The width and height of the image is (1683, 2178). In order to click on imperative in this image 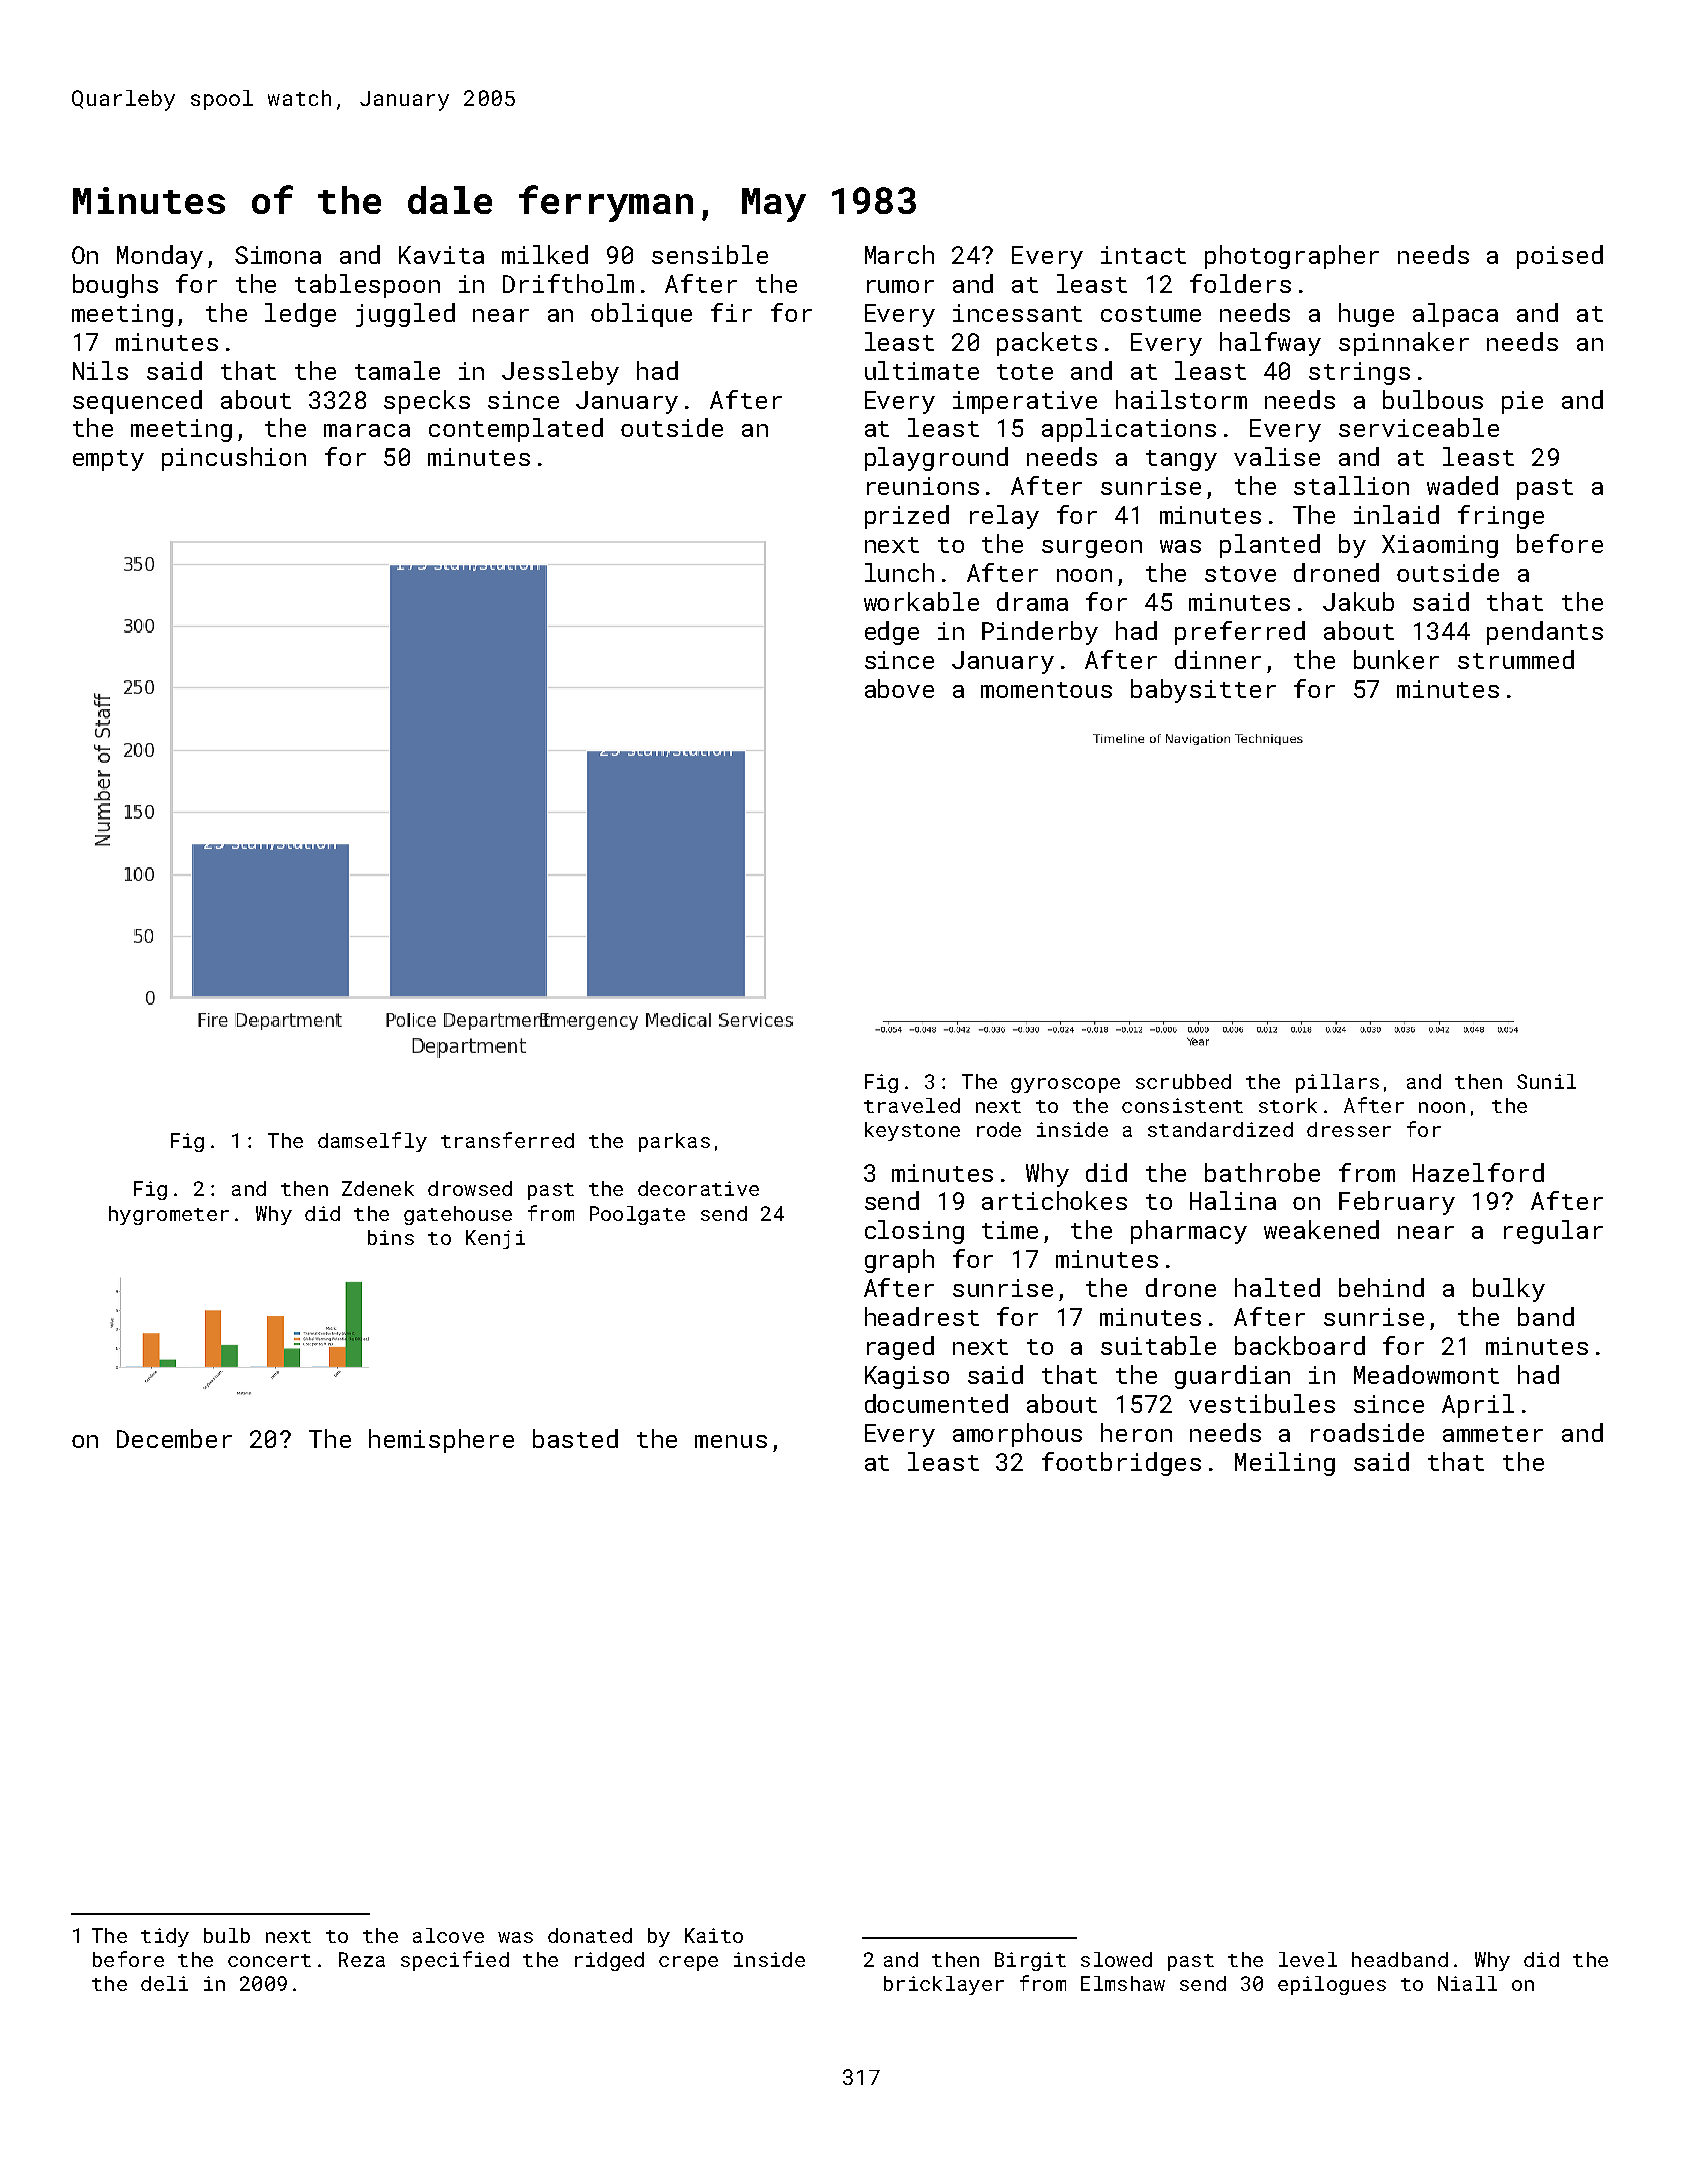, I will do `click(1025, 402)`.
